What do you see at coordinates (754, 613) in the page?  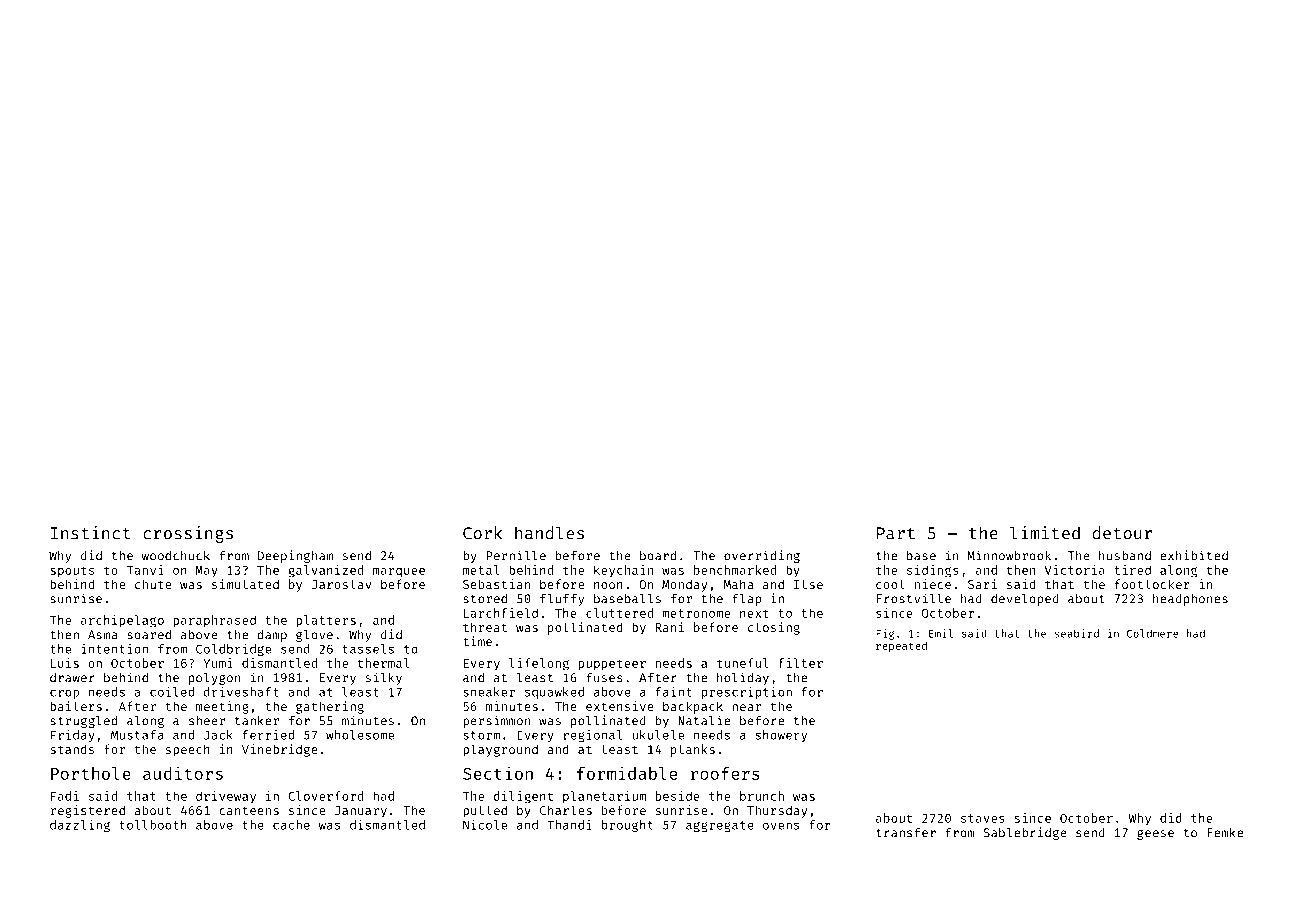 I see `next` at bounding box center [754, 613].
